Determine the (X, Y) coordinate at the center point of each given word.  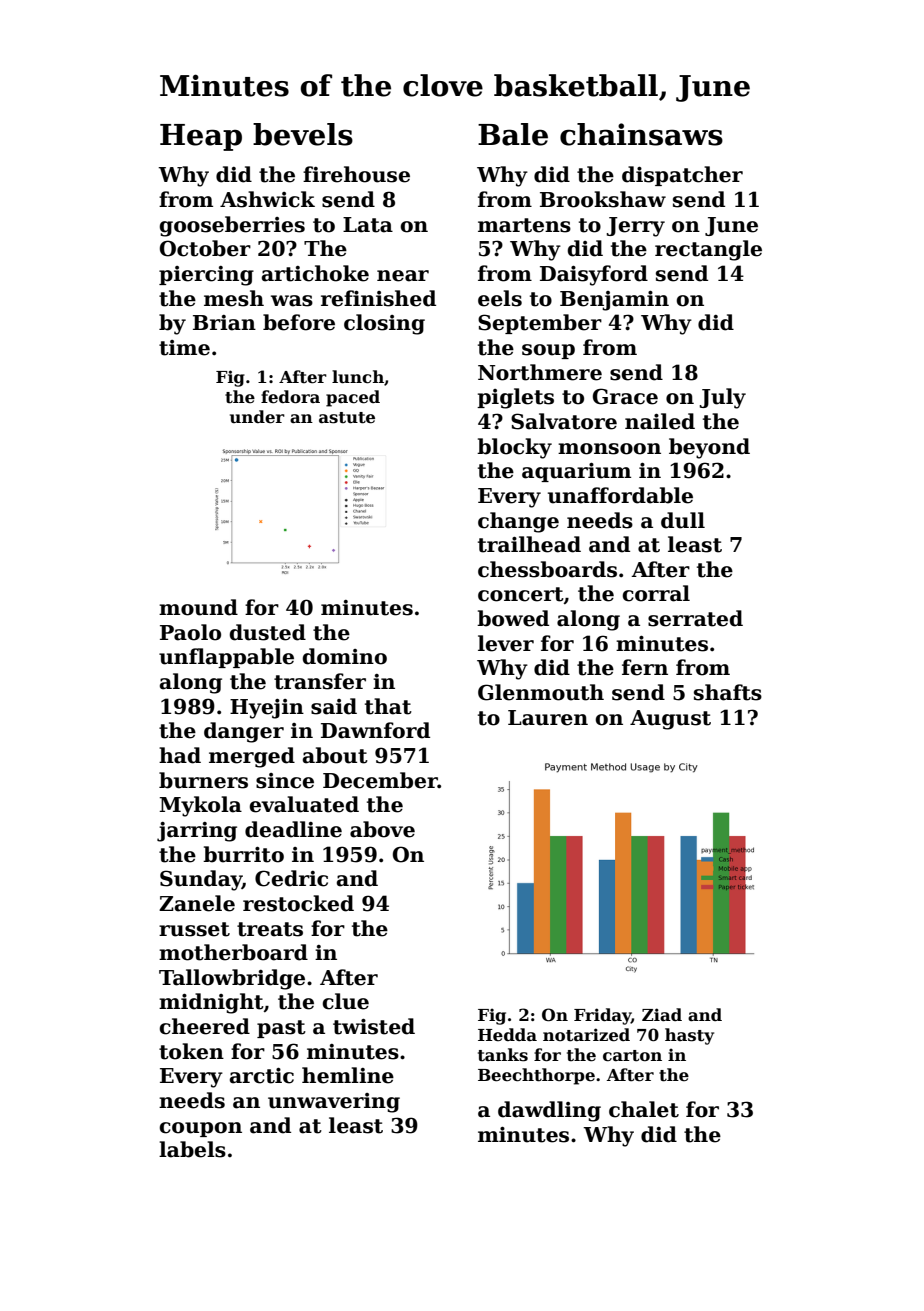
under (257, 417)
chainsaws (641, 134)
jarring (197, 832)
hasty (689, 1036)
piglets (515, 398)
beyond (709, 448)
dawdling (549, 1111)
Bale (513, 134)
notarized (586, 1035)
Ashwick (267, 199)
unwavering (334, 1103)
